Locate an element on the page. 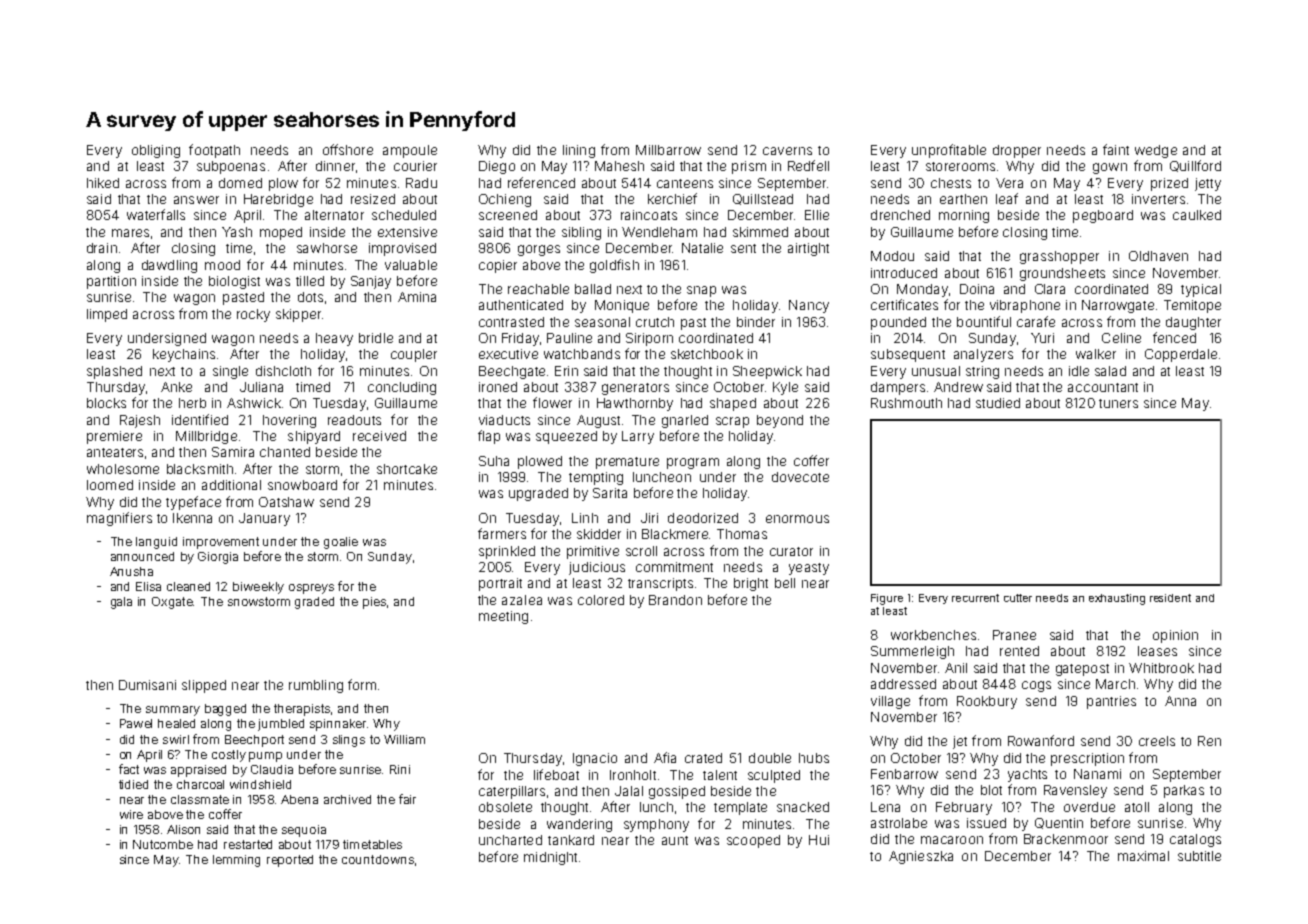 The height and width of the image is (924, 1308). magnifiers is located at coordinates (119, 519).
